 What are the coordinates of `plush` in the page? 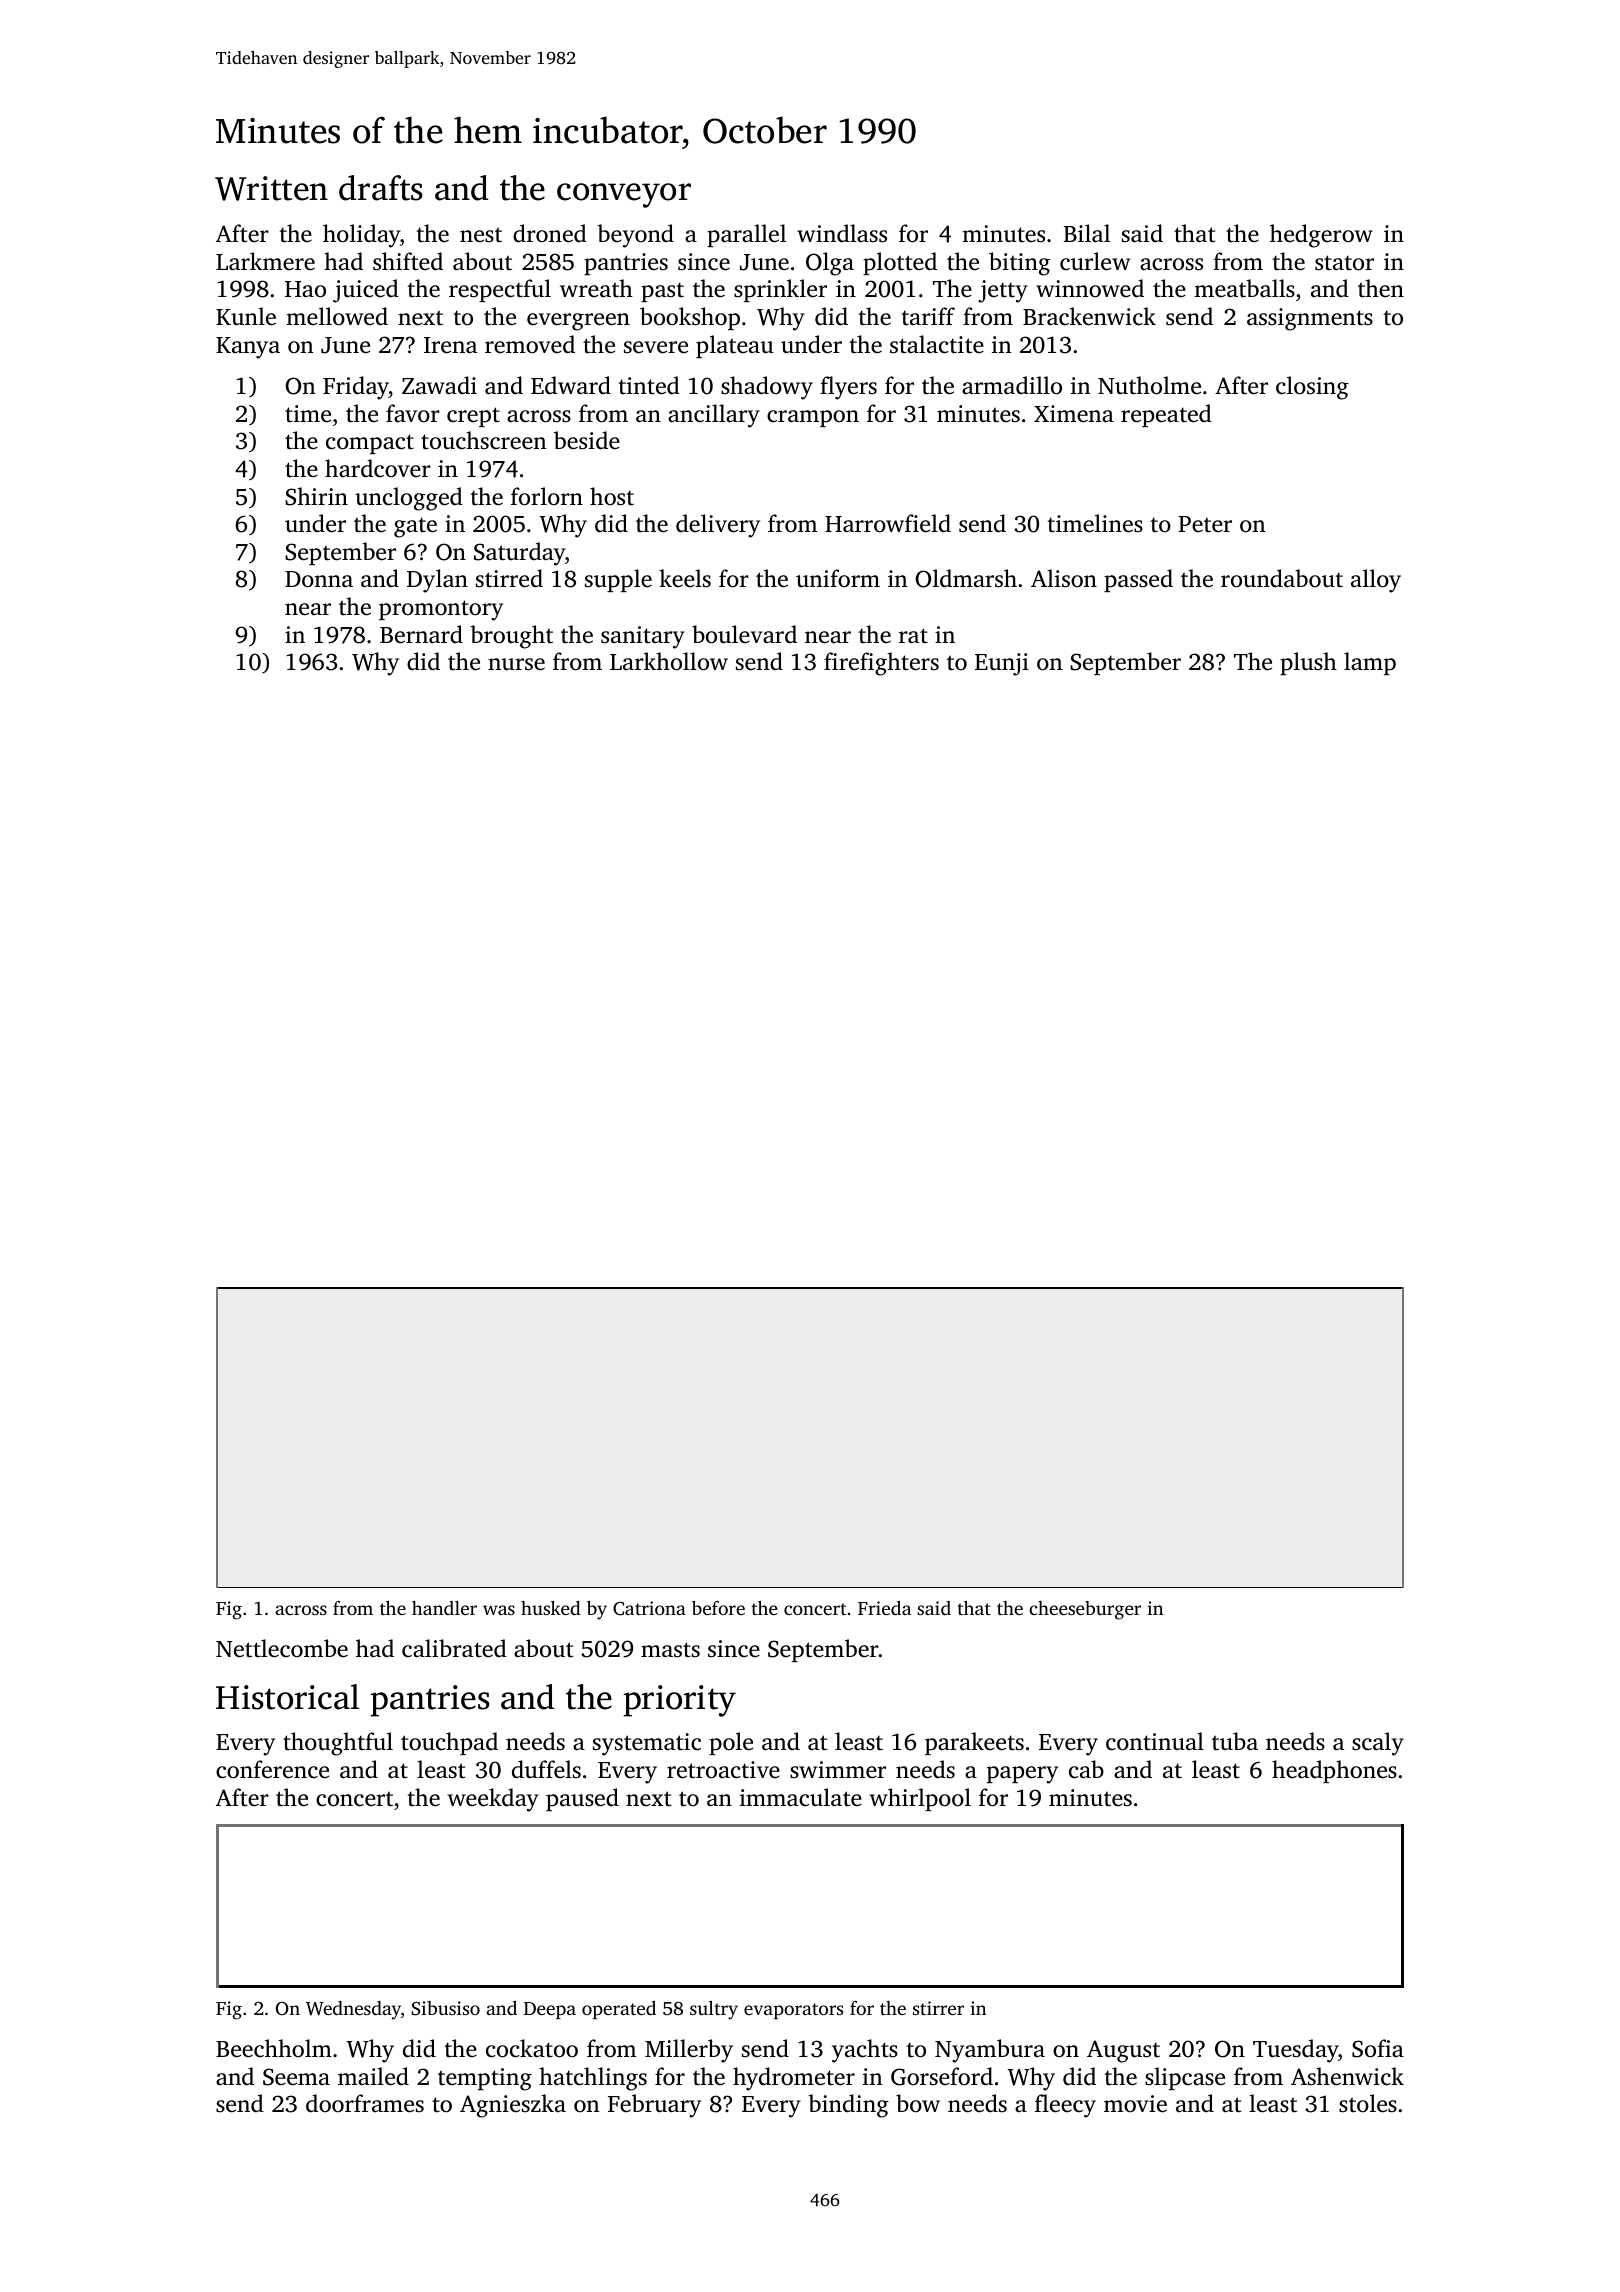 It's located at (1308, 663).
